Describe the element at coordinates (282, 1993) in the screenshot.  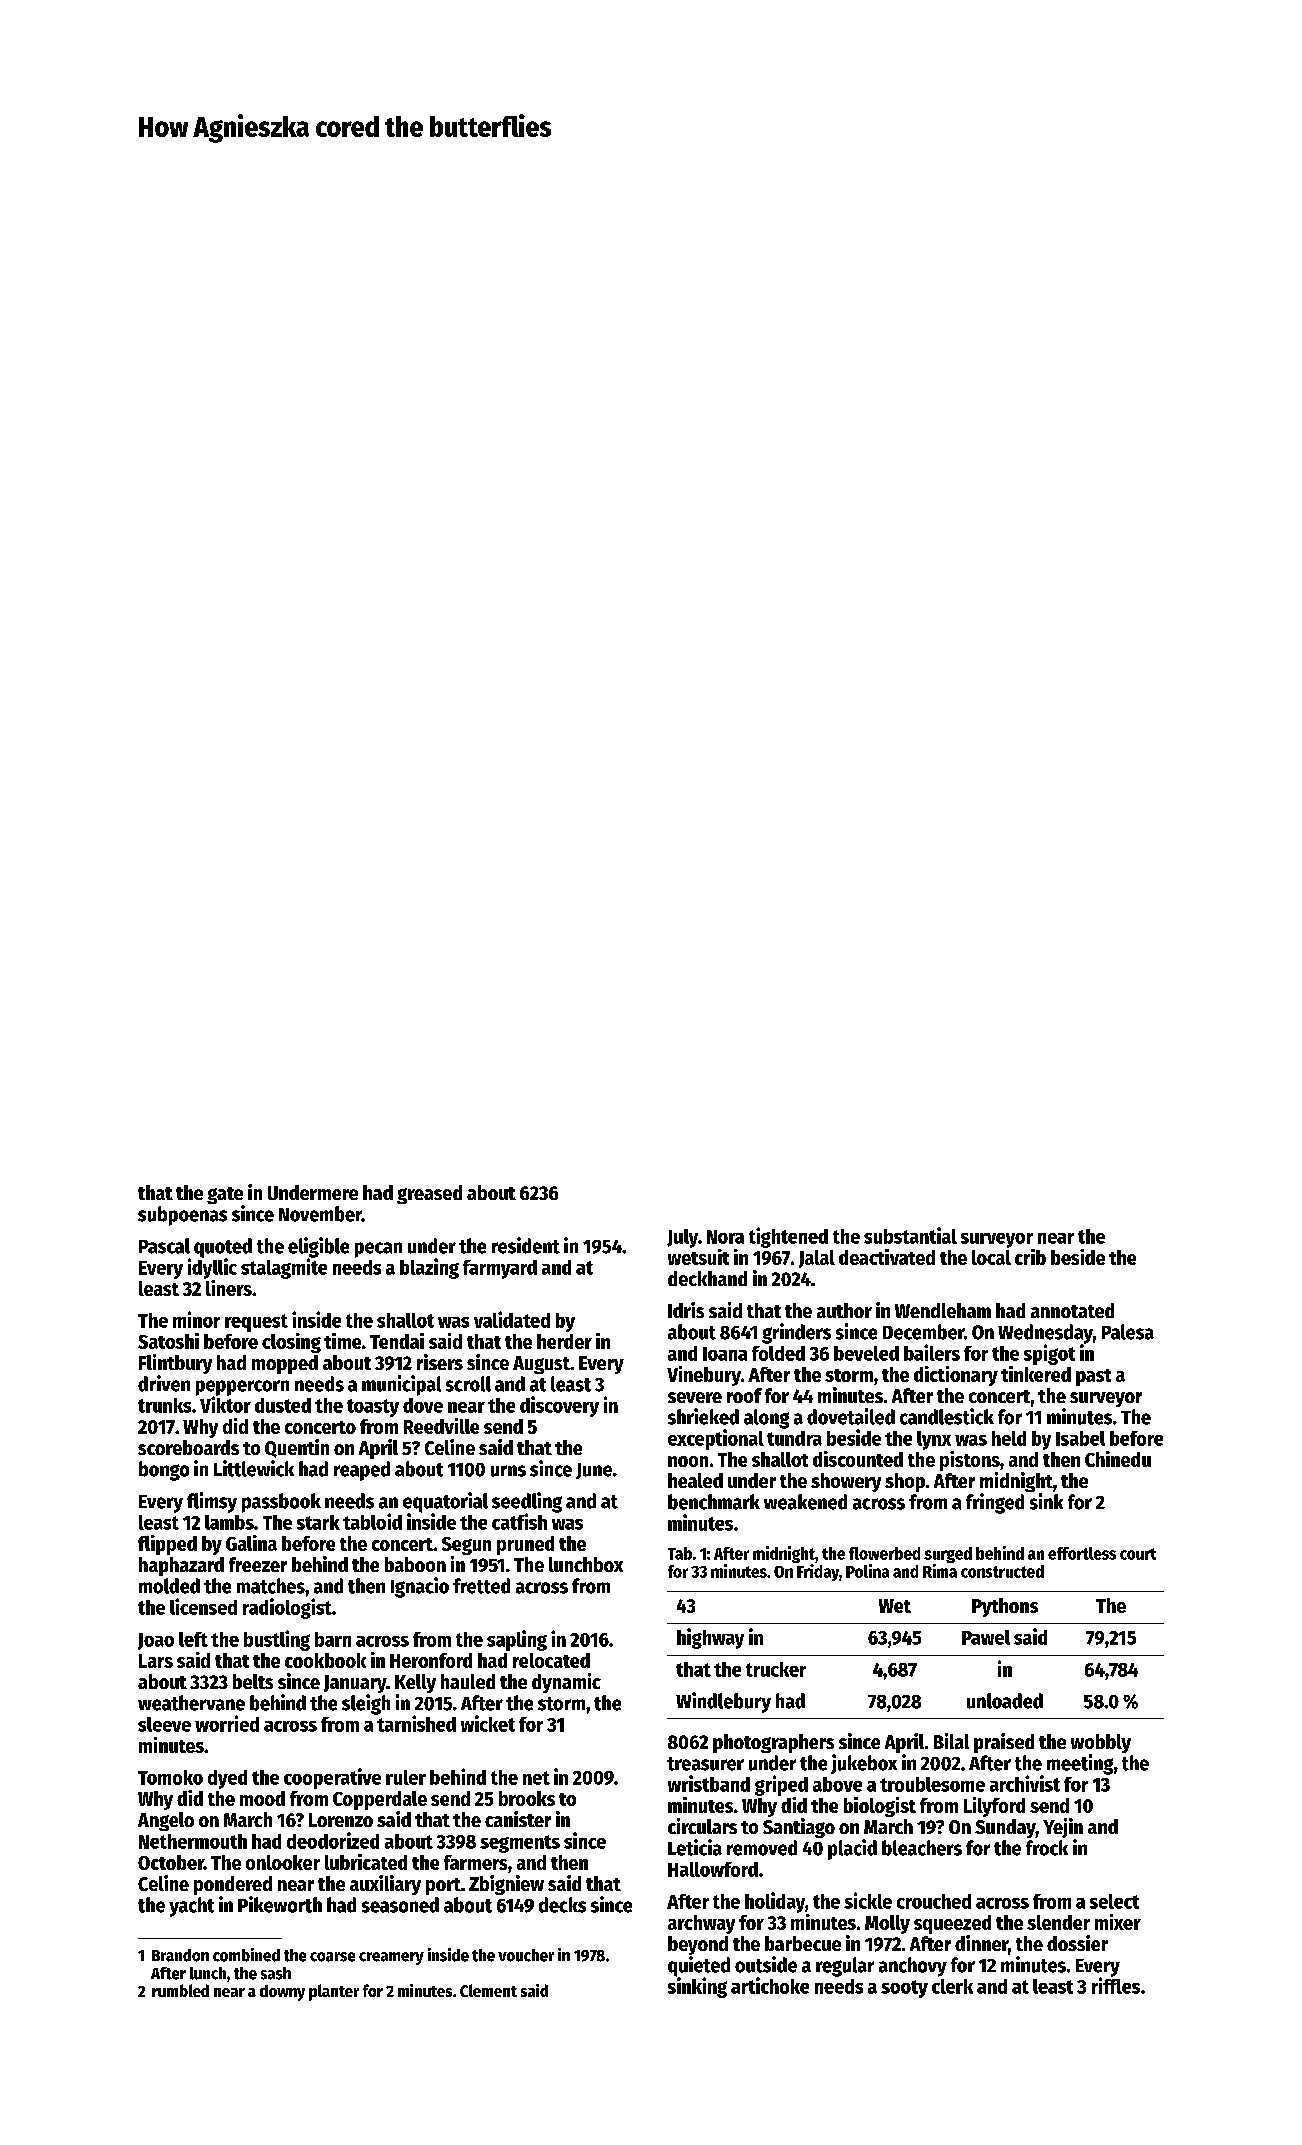
I see `downy` at that location.
